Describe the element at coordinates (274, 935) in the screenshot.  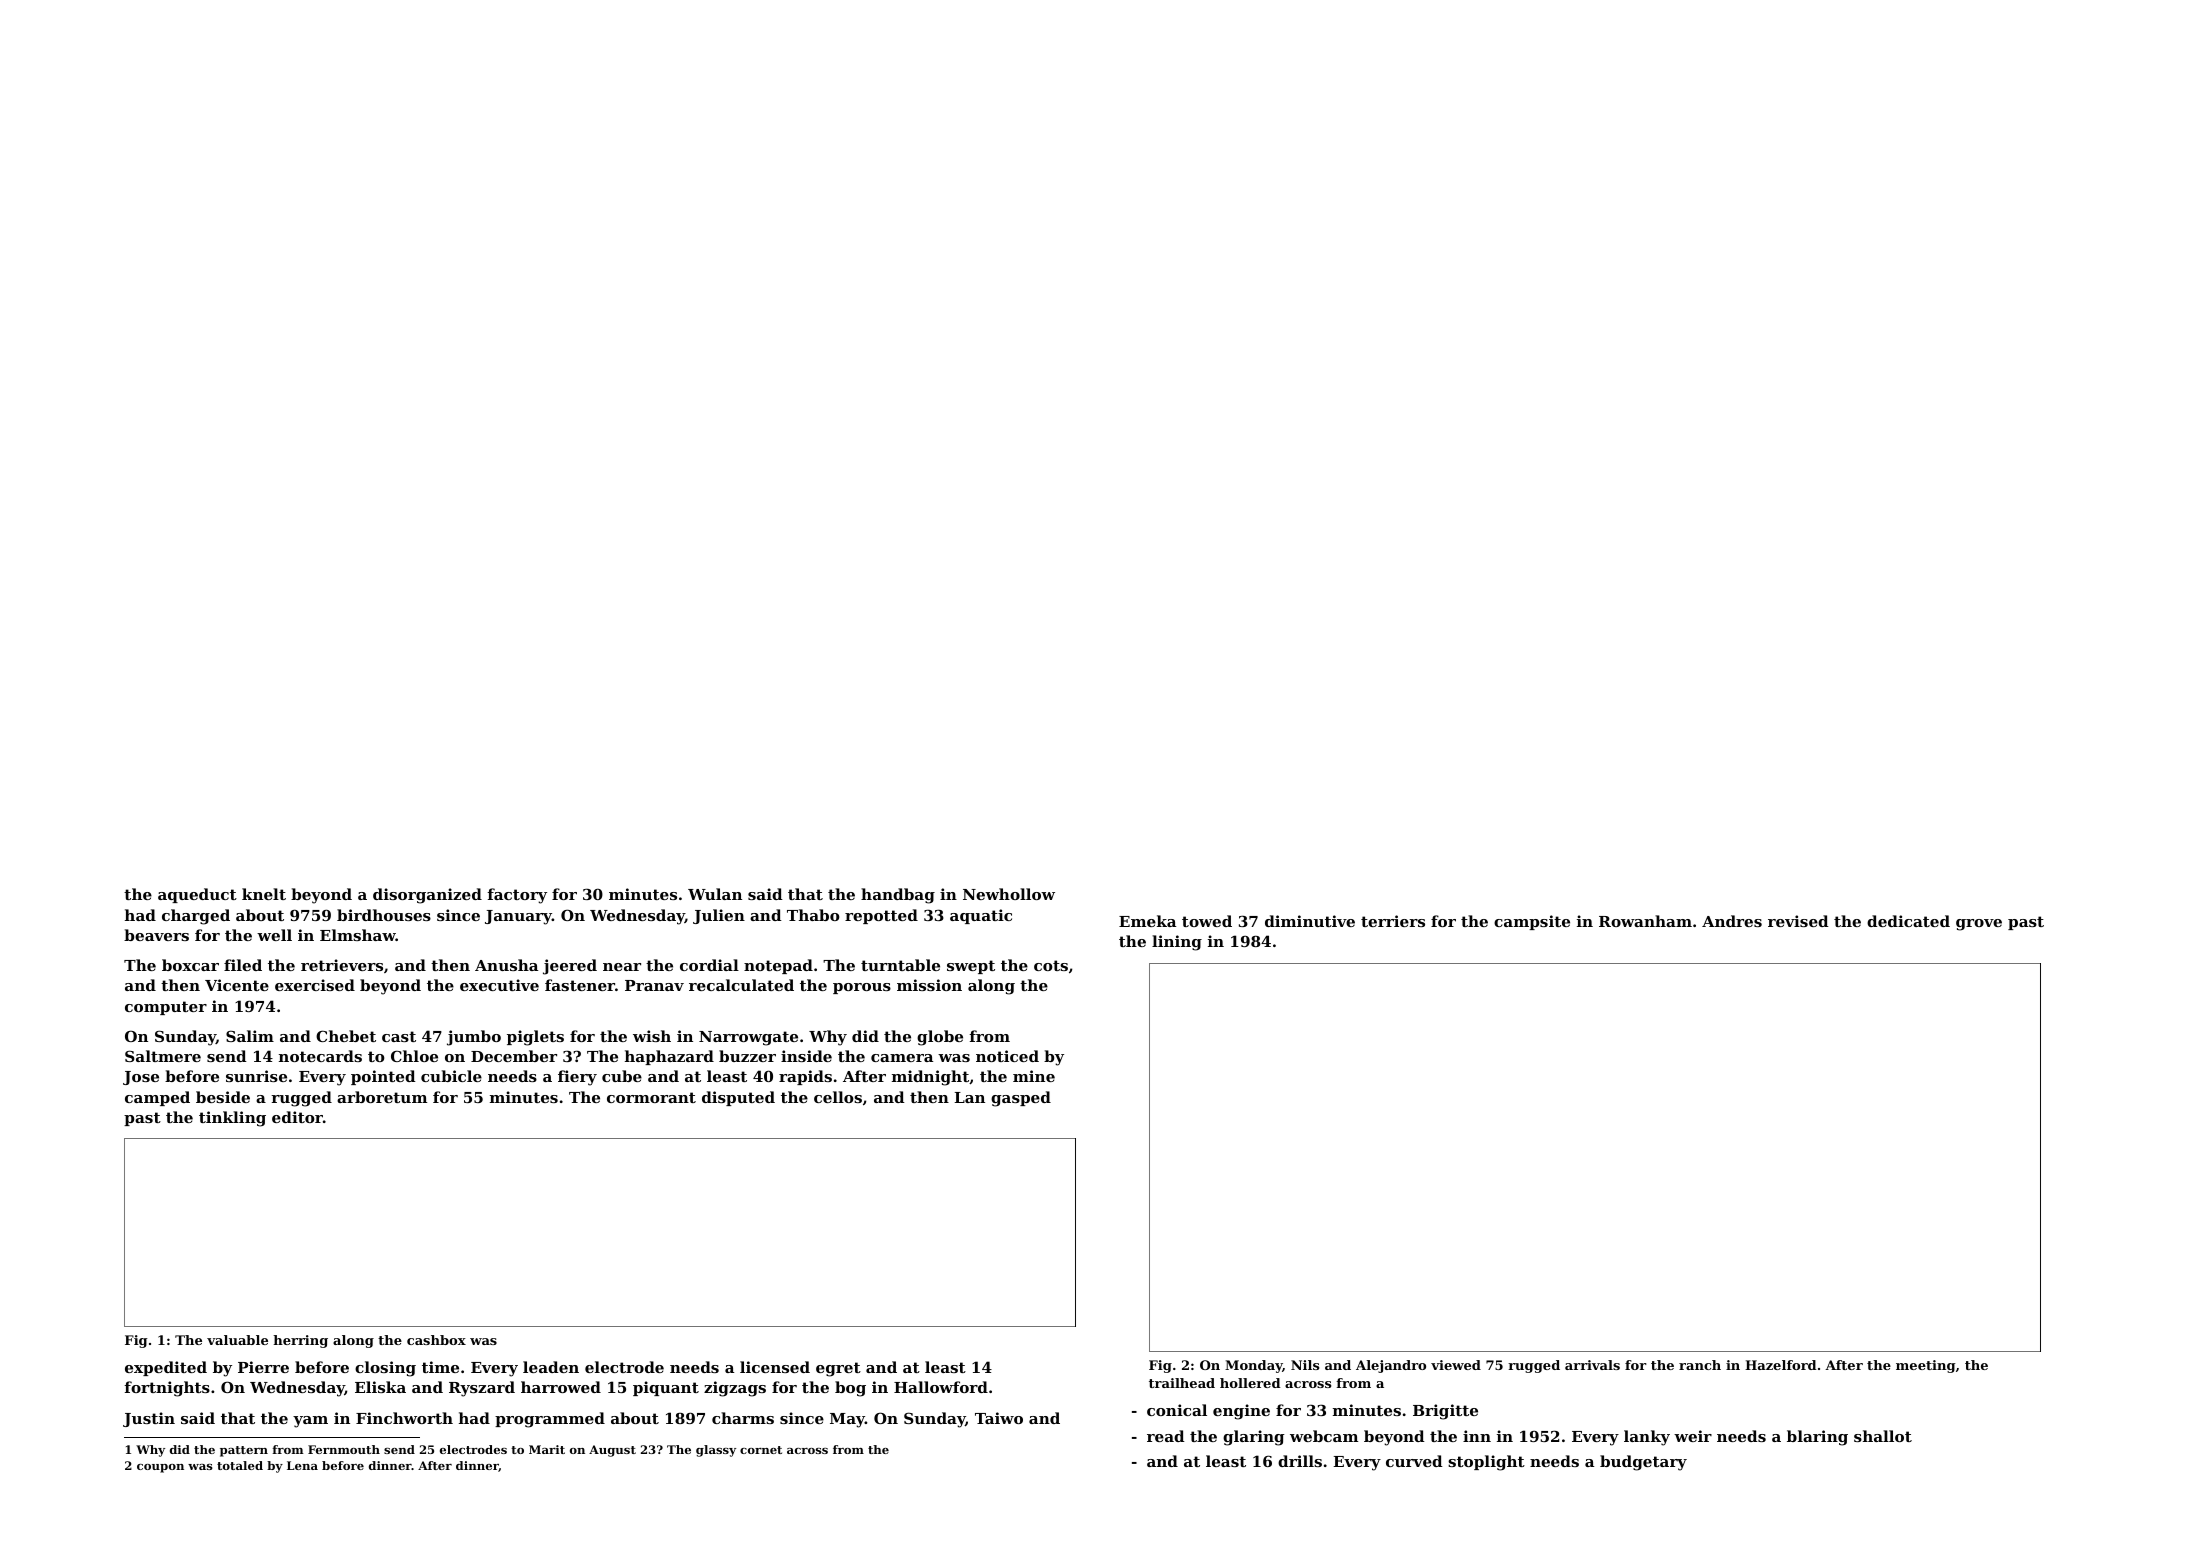
I see `well` at that location.
